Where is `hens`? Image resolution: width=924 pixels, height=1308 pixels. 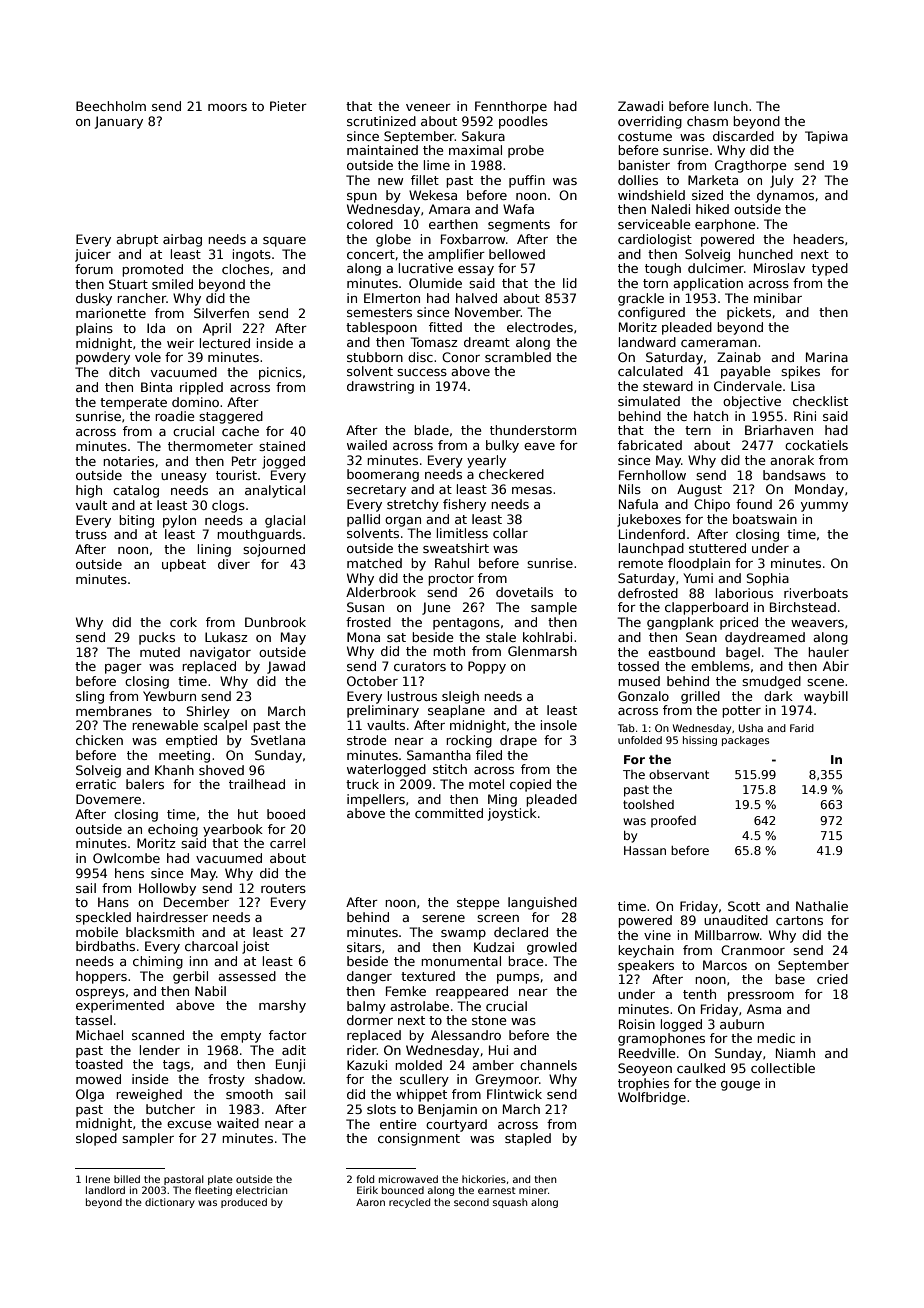 hens is located at coordinates (129, 873).
